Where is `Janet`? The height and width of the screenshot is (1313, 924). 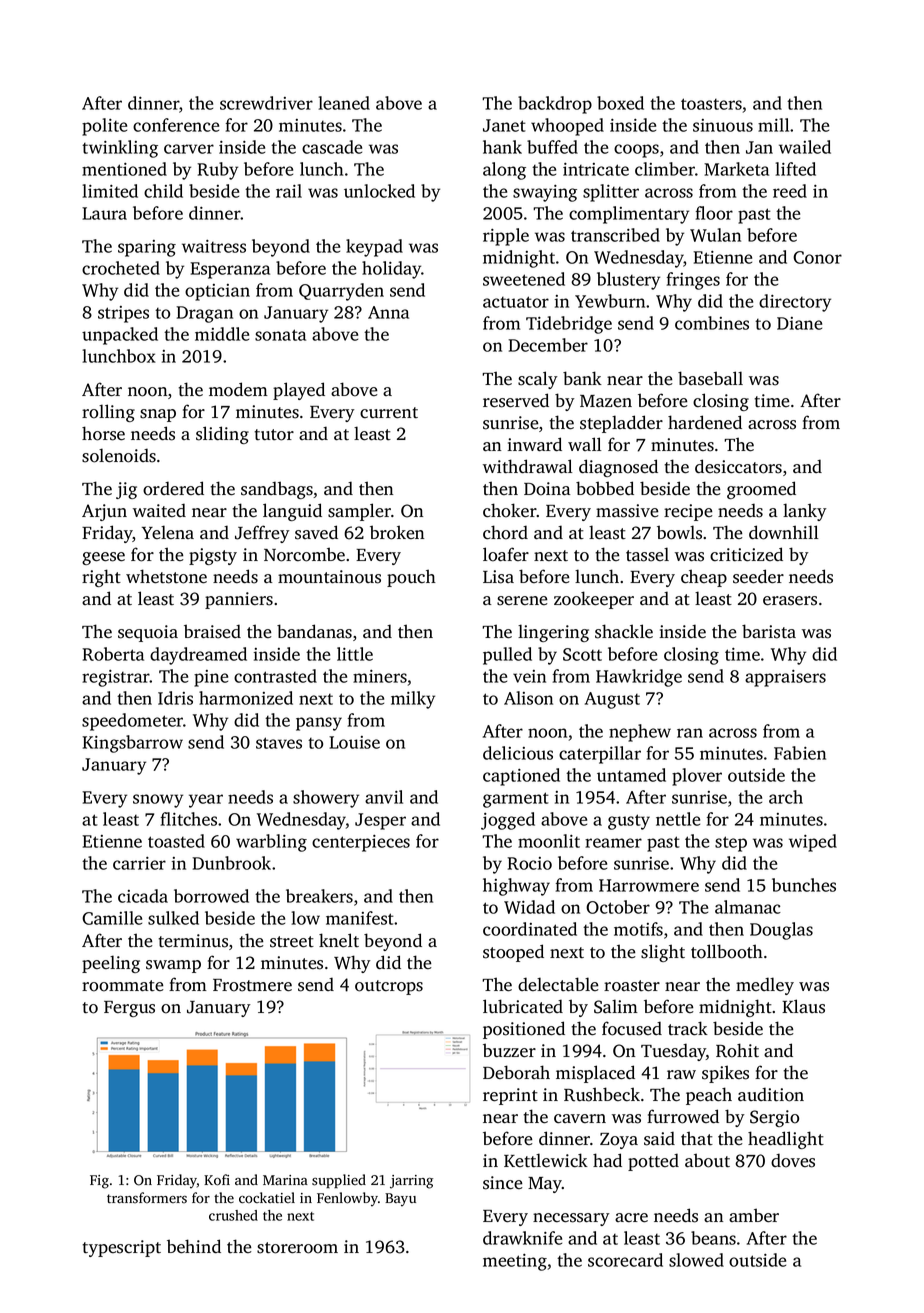
Janet is located at coordinates (504, 125).
